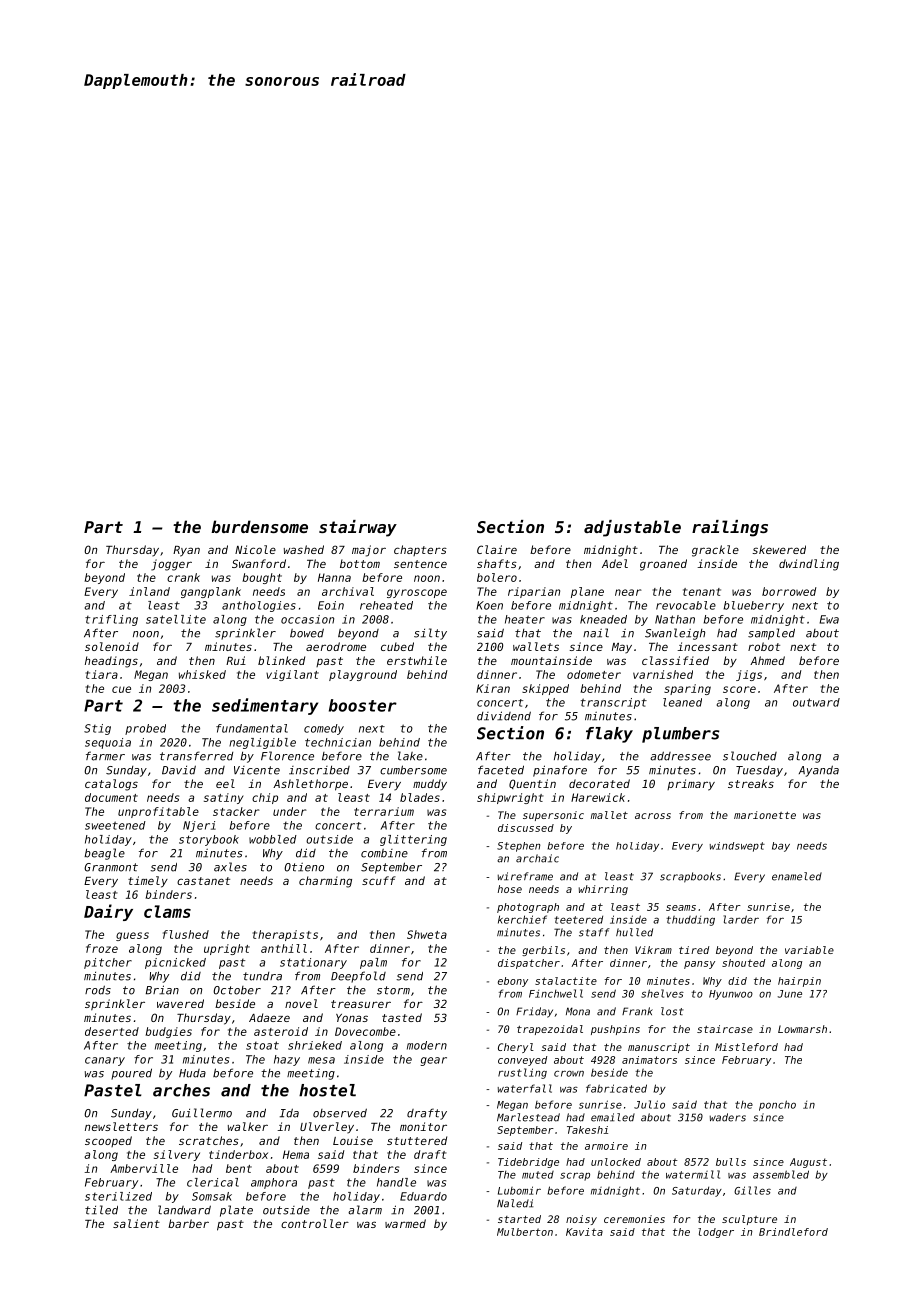 This document has height=1308, width=924. Describe the element at coordinates (334, 577) in the document. I see `Hanna` at that location.
